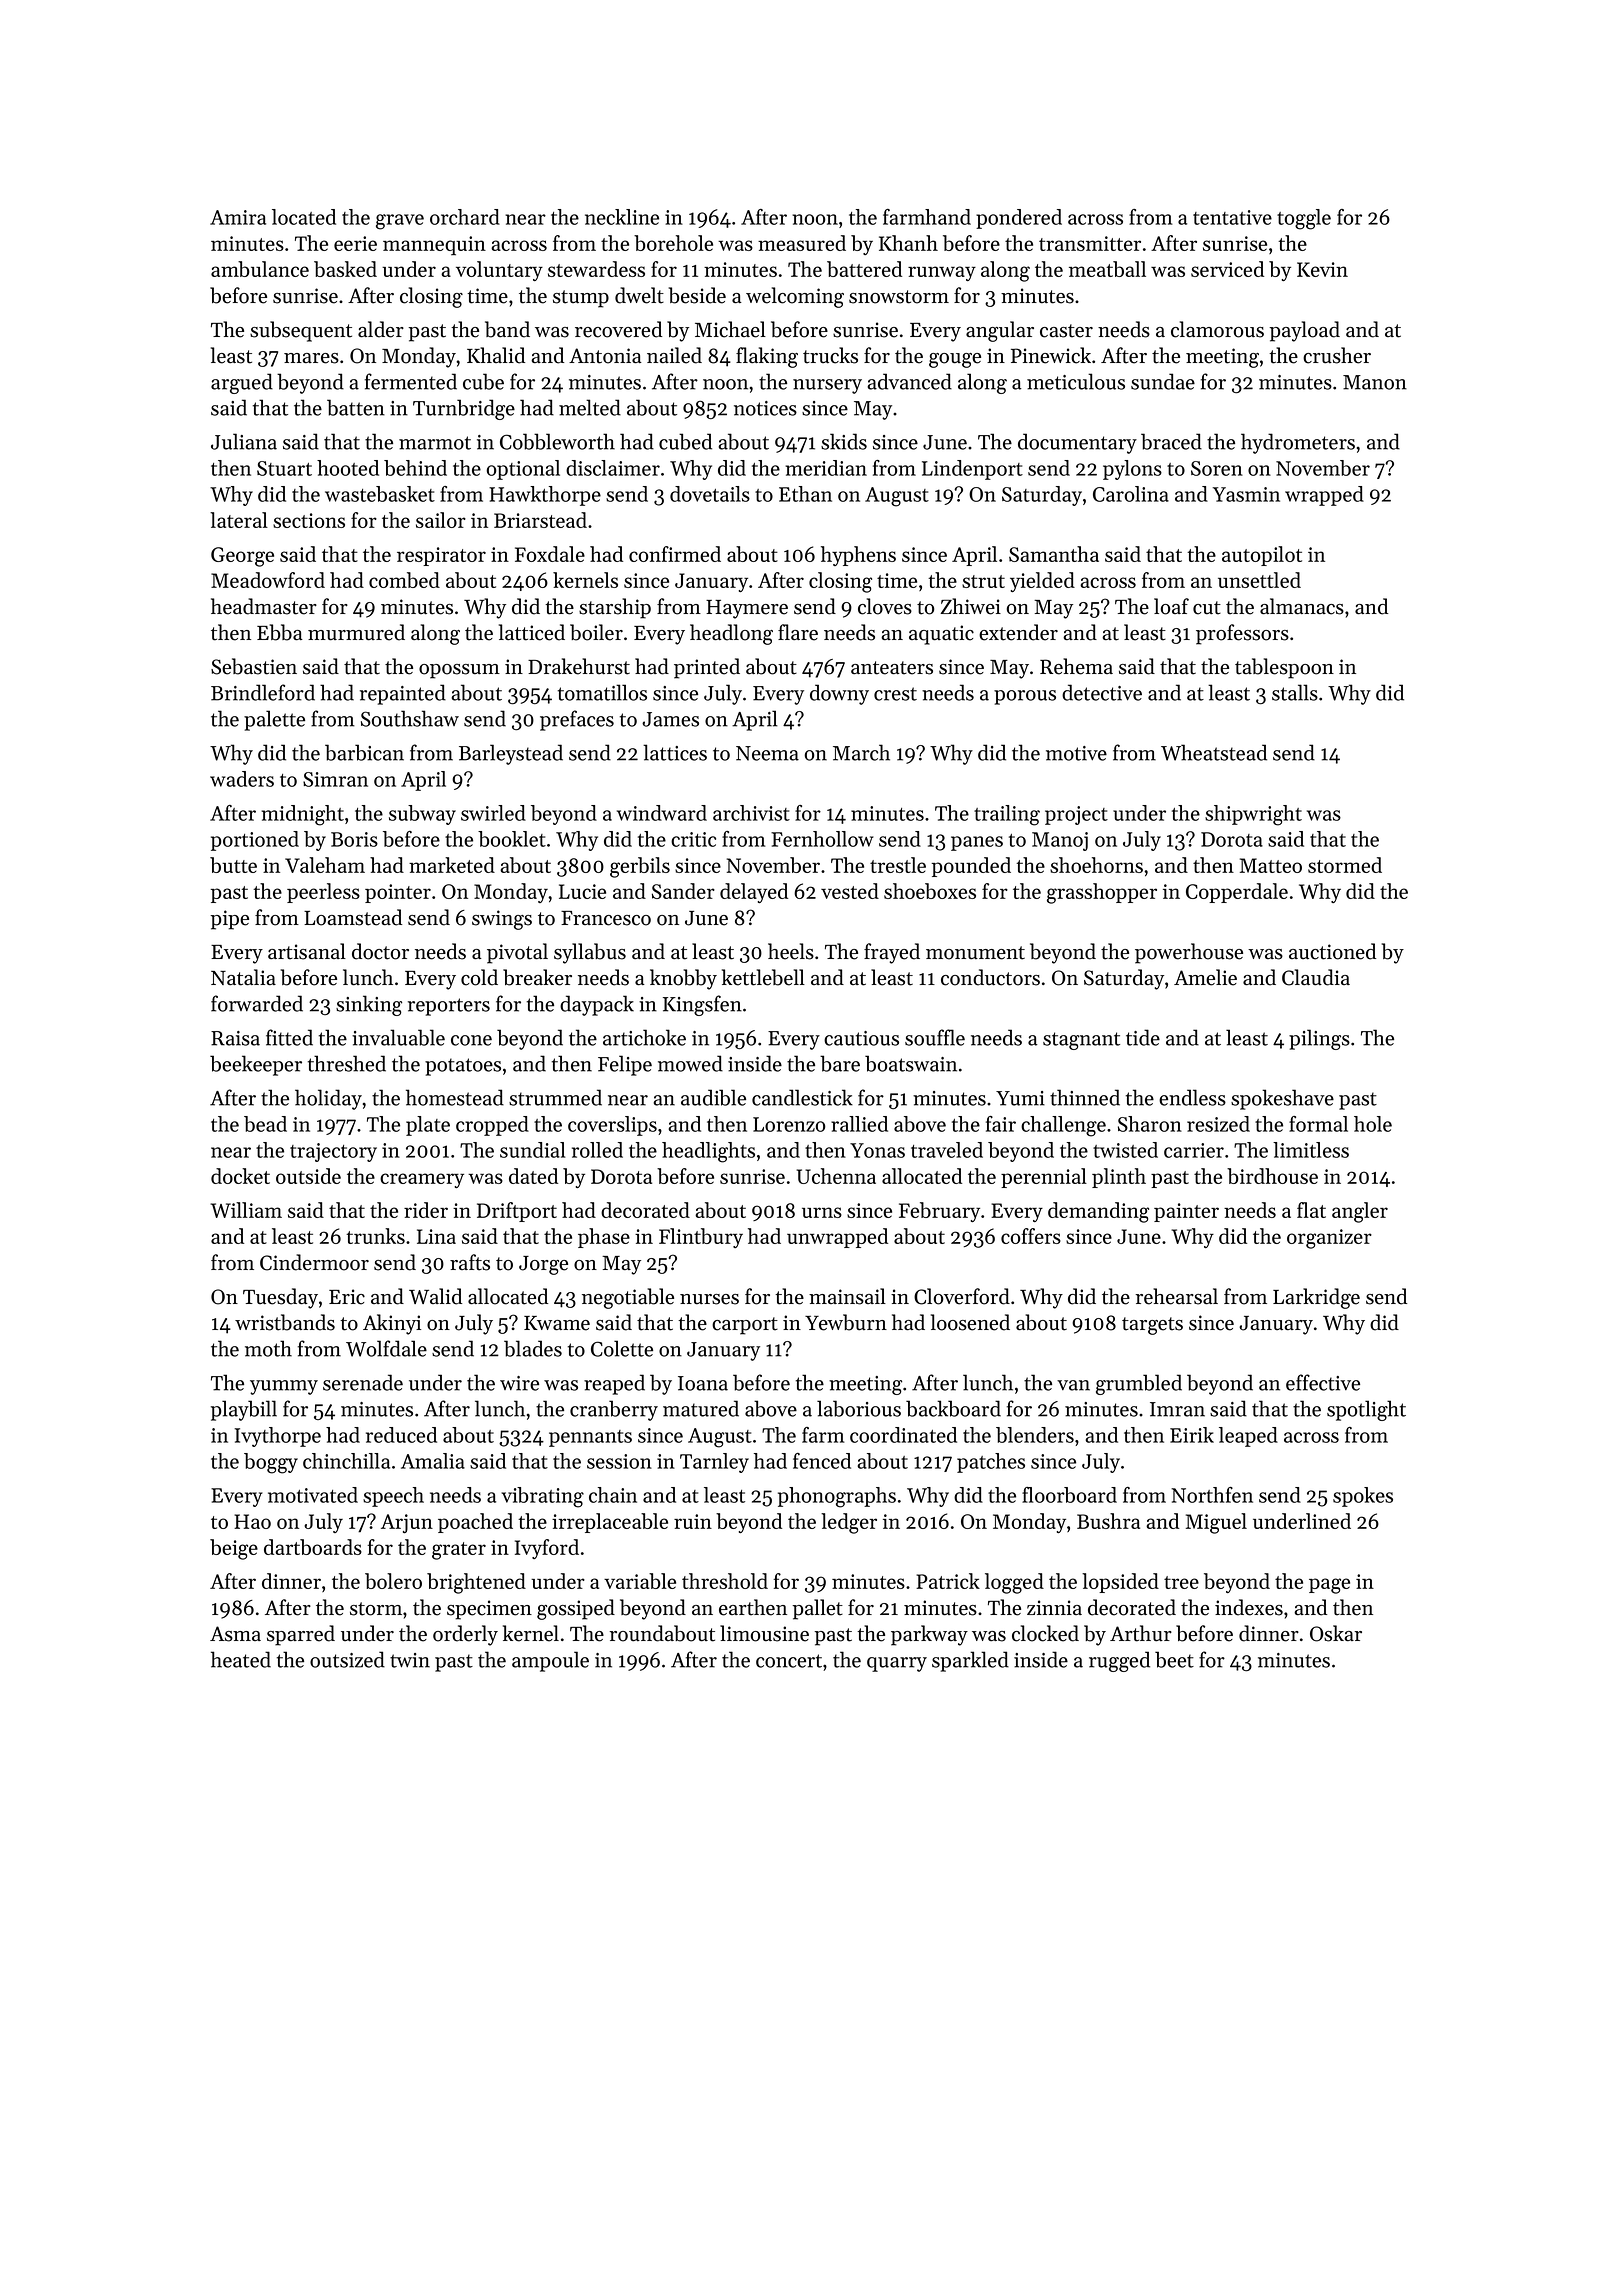  Describe the element at coordinates (301, 1635) in the screenshot. I see `sparred` at that location.
